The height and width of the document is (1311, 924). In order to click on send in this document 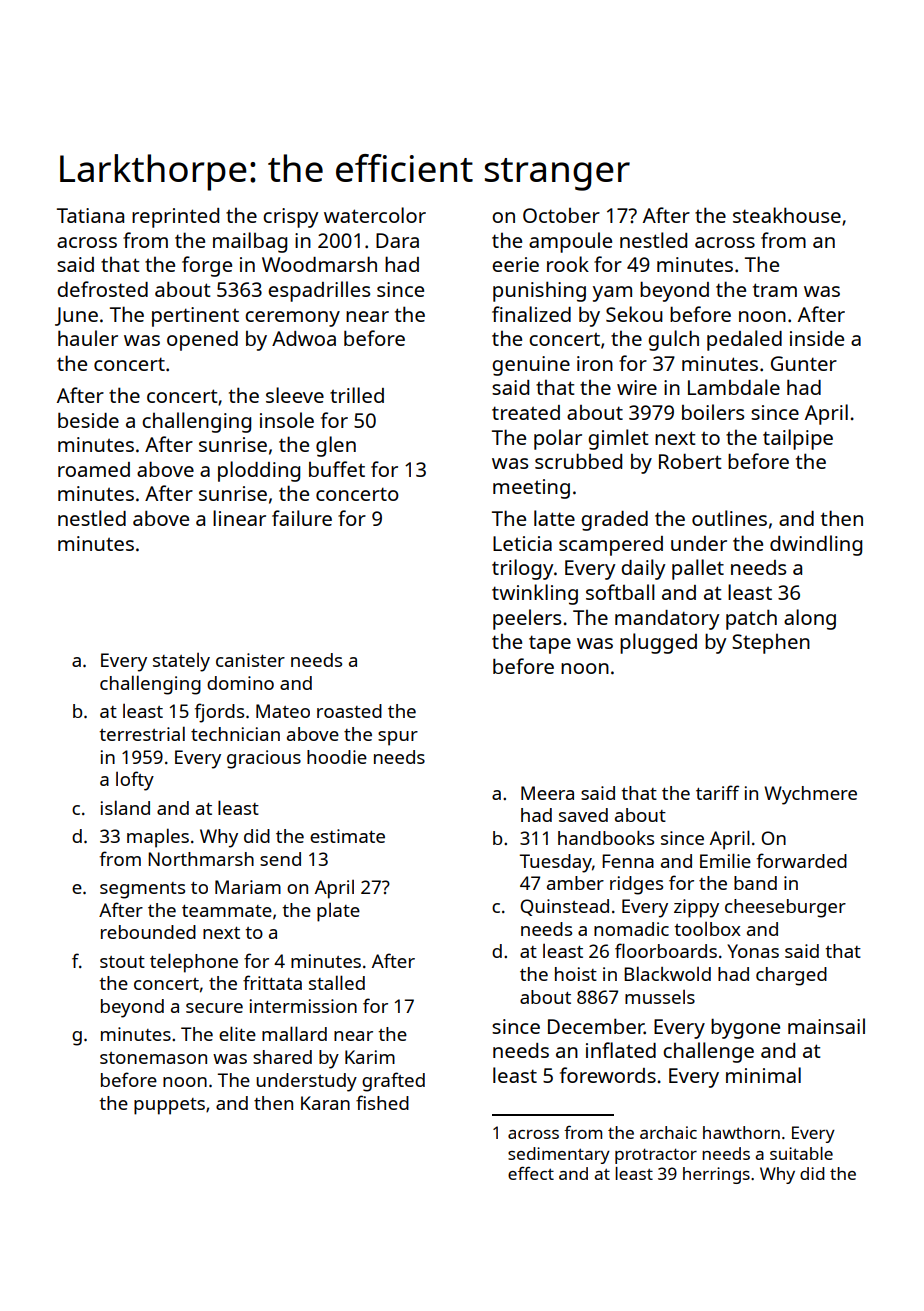, I will do `click(280, 859)`.
